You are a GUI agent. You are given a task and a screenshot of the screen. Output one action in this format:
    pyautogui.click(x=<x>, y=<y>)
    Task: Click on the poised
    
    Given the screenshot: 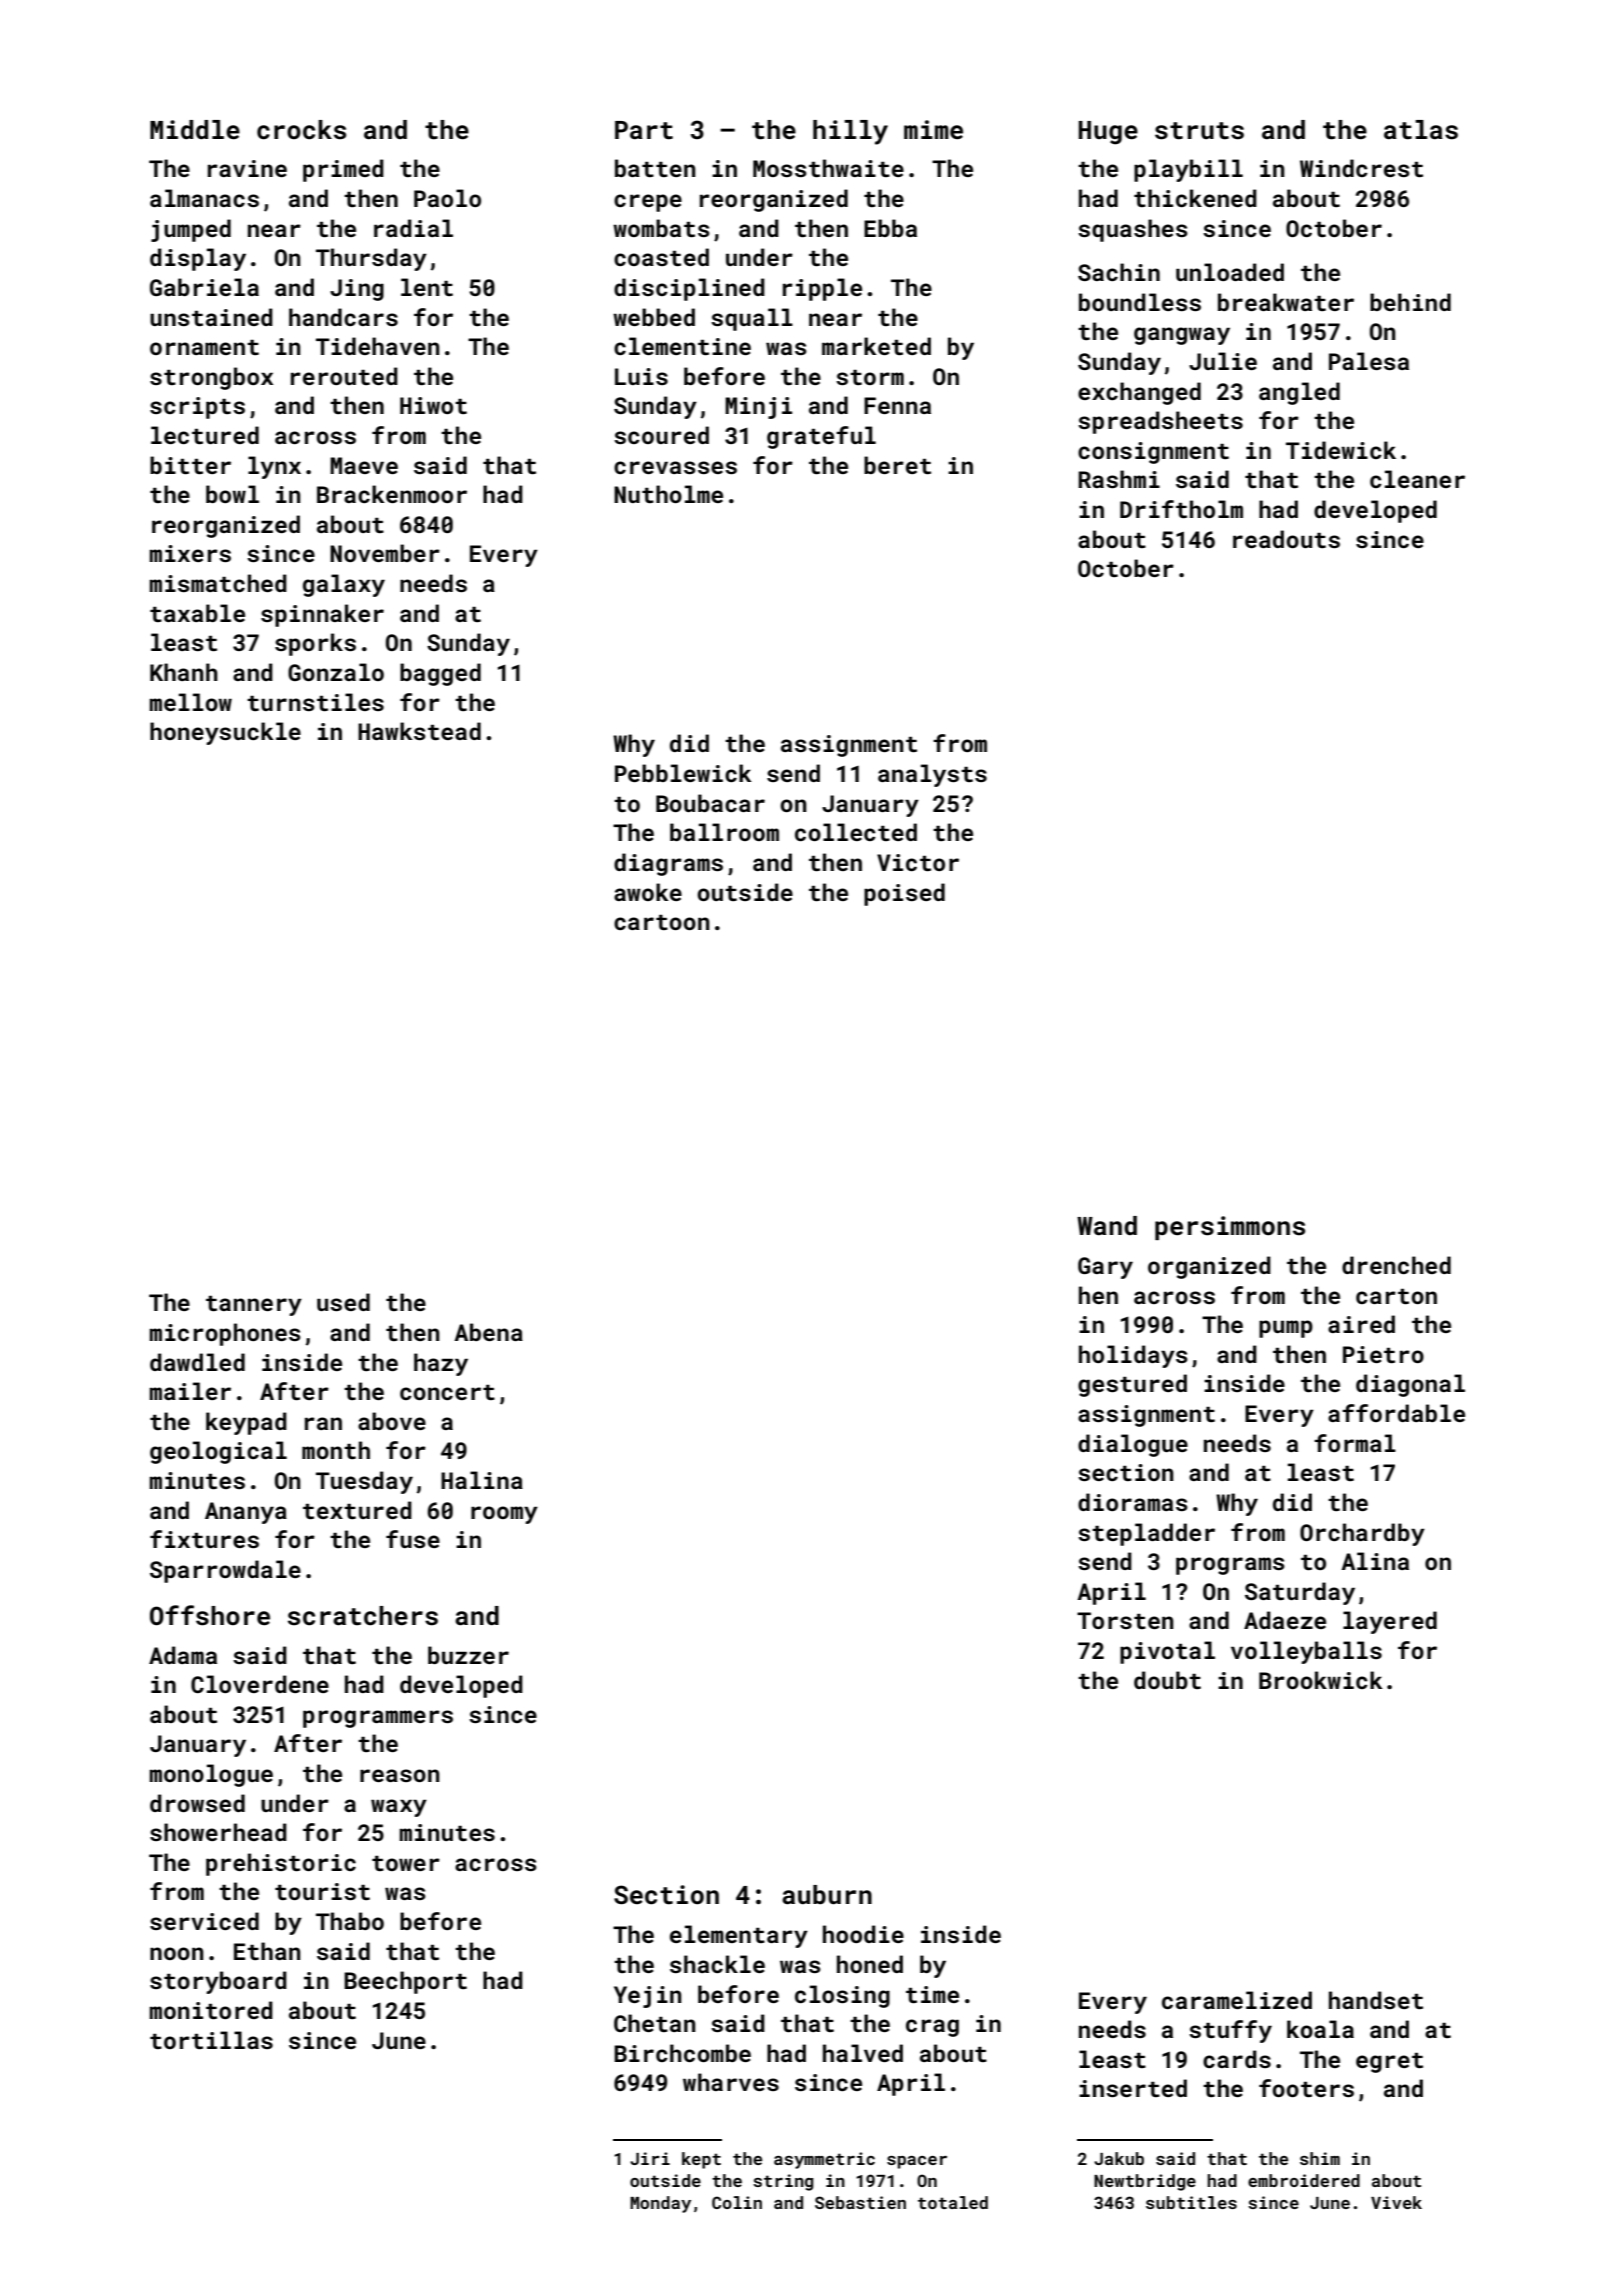 What is the action you would take?
    pyautogui.click(x=904, y=894)
